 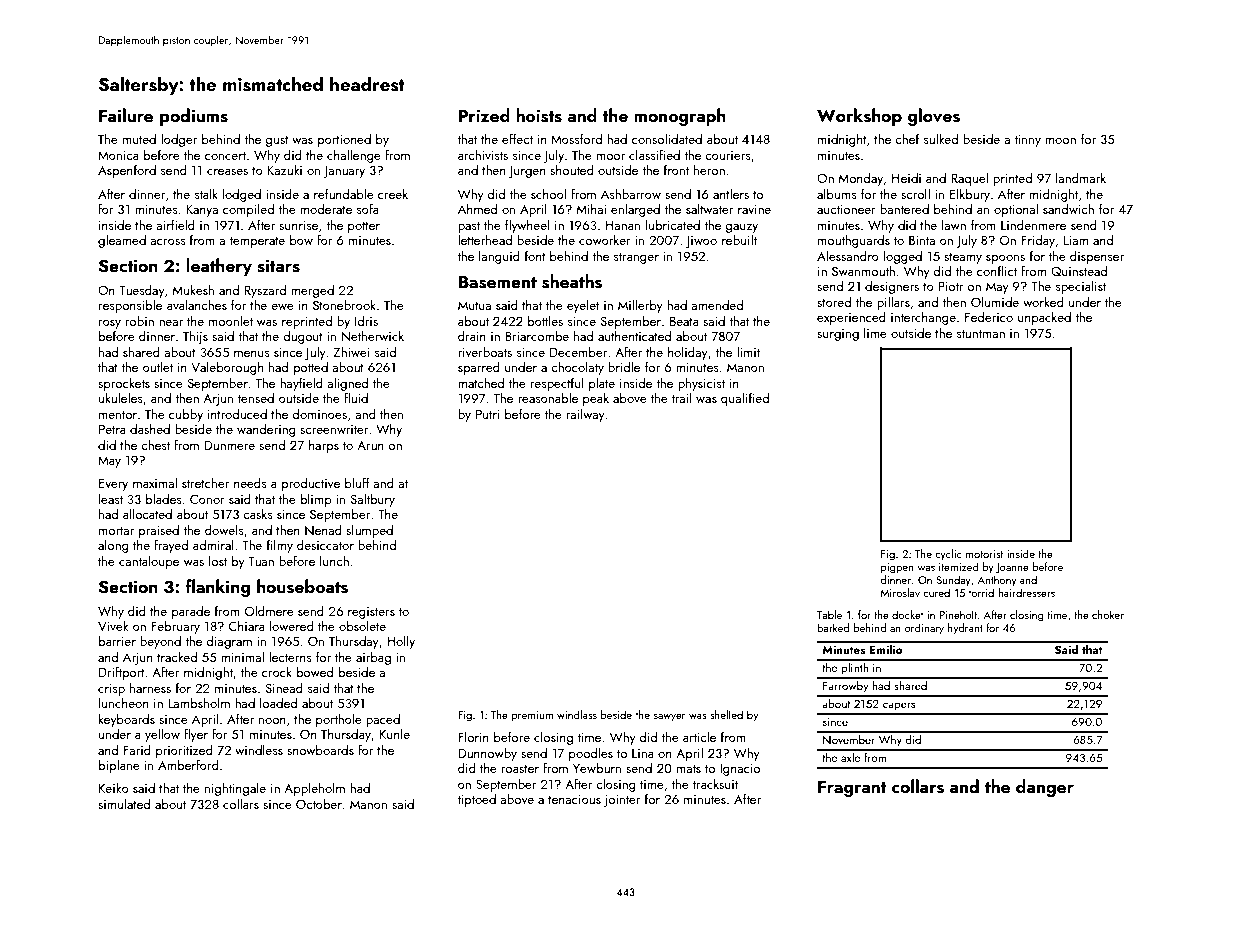 What do you see at coordinates (124, 803) in the document?
I see `simulated` at bounding box center [124, 803].
